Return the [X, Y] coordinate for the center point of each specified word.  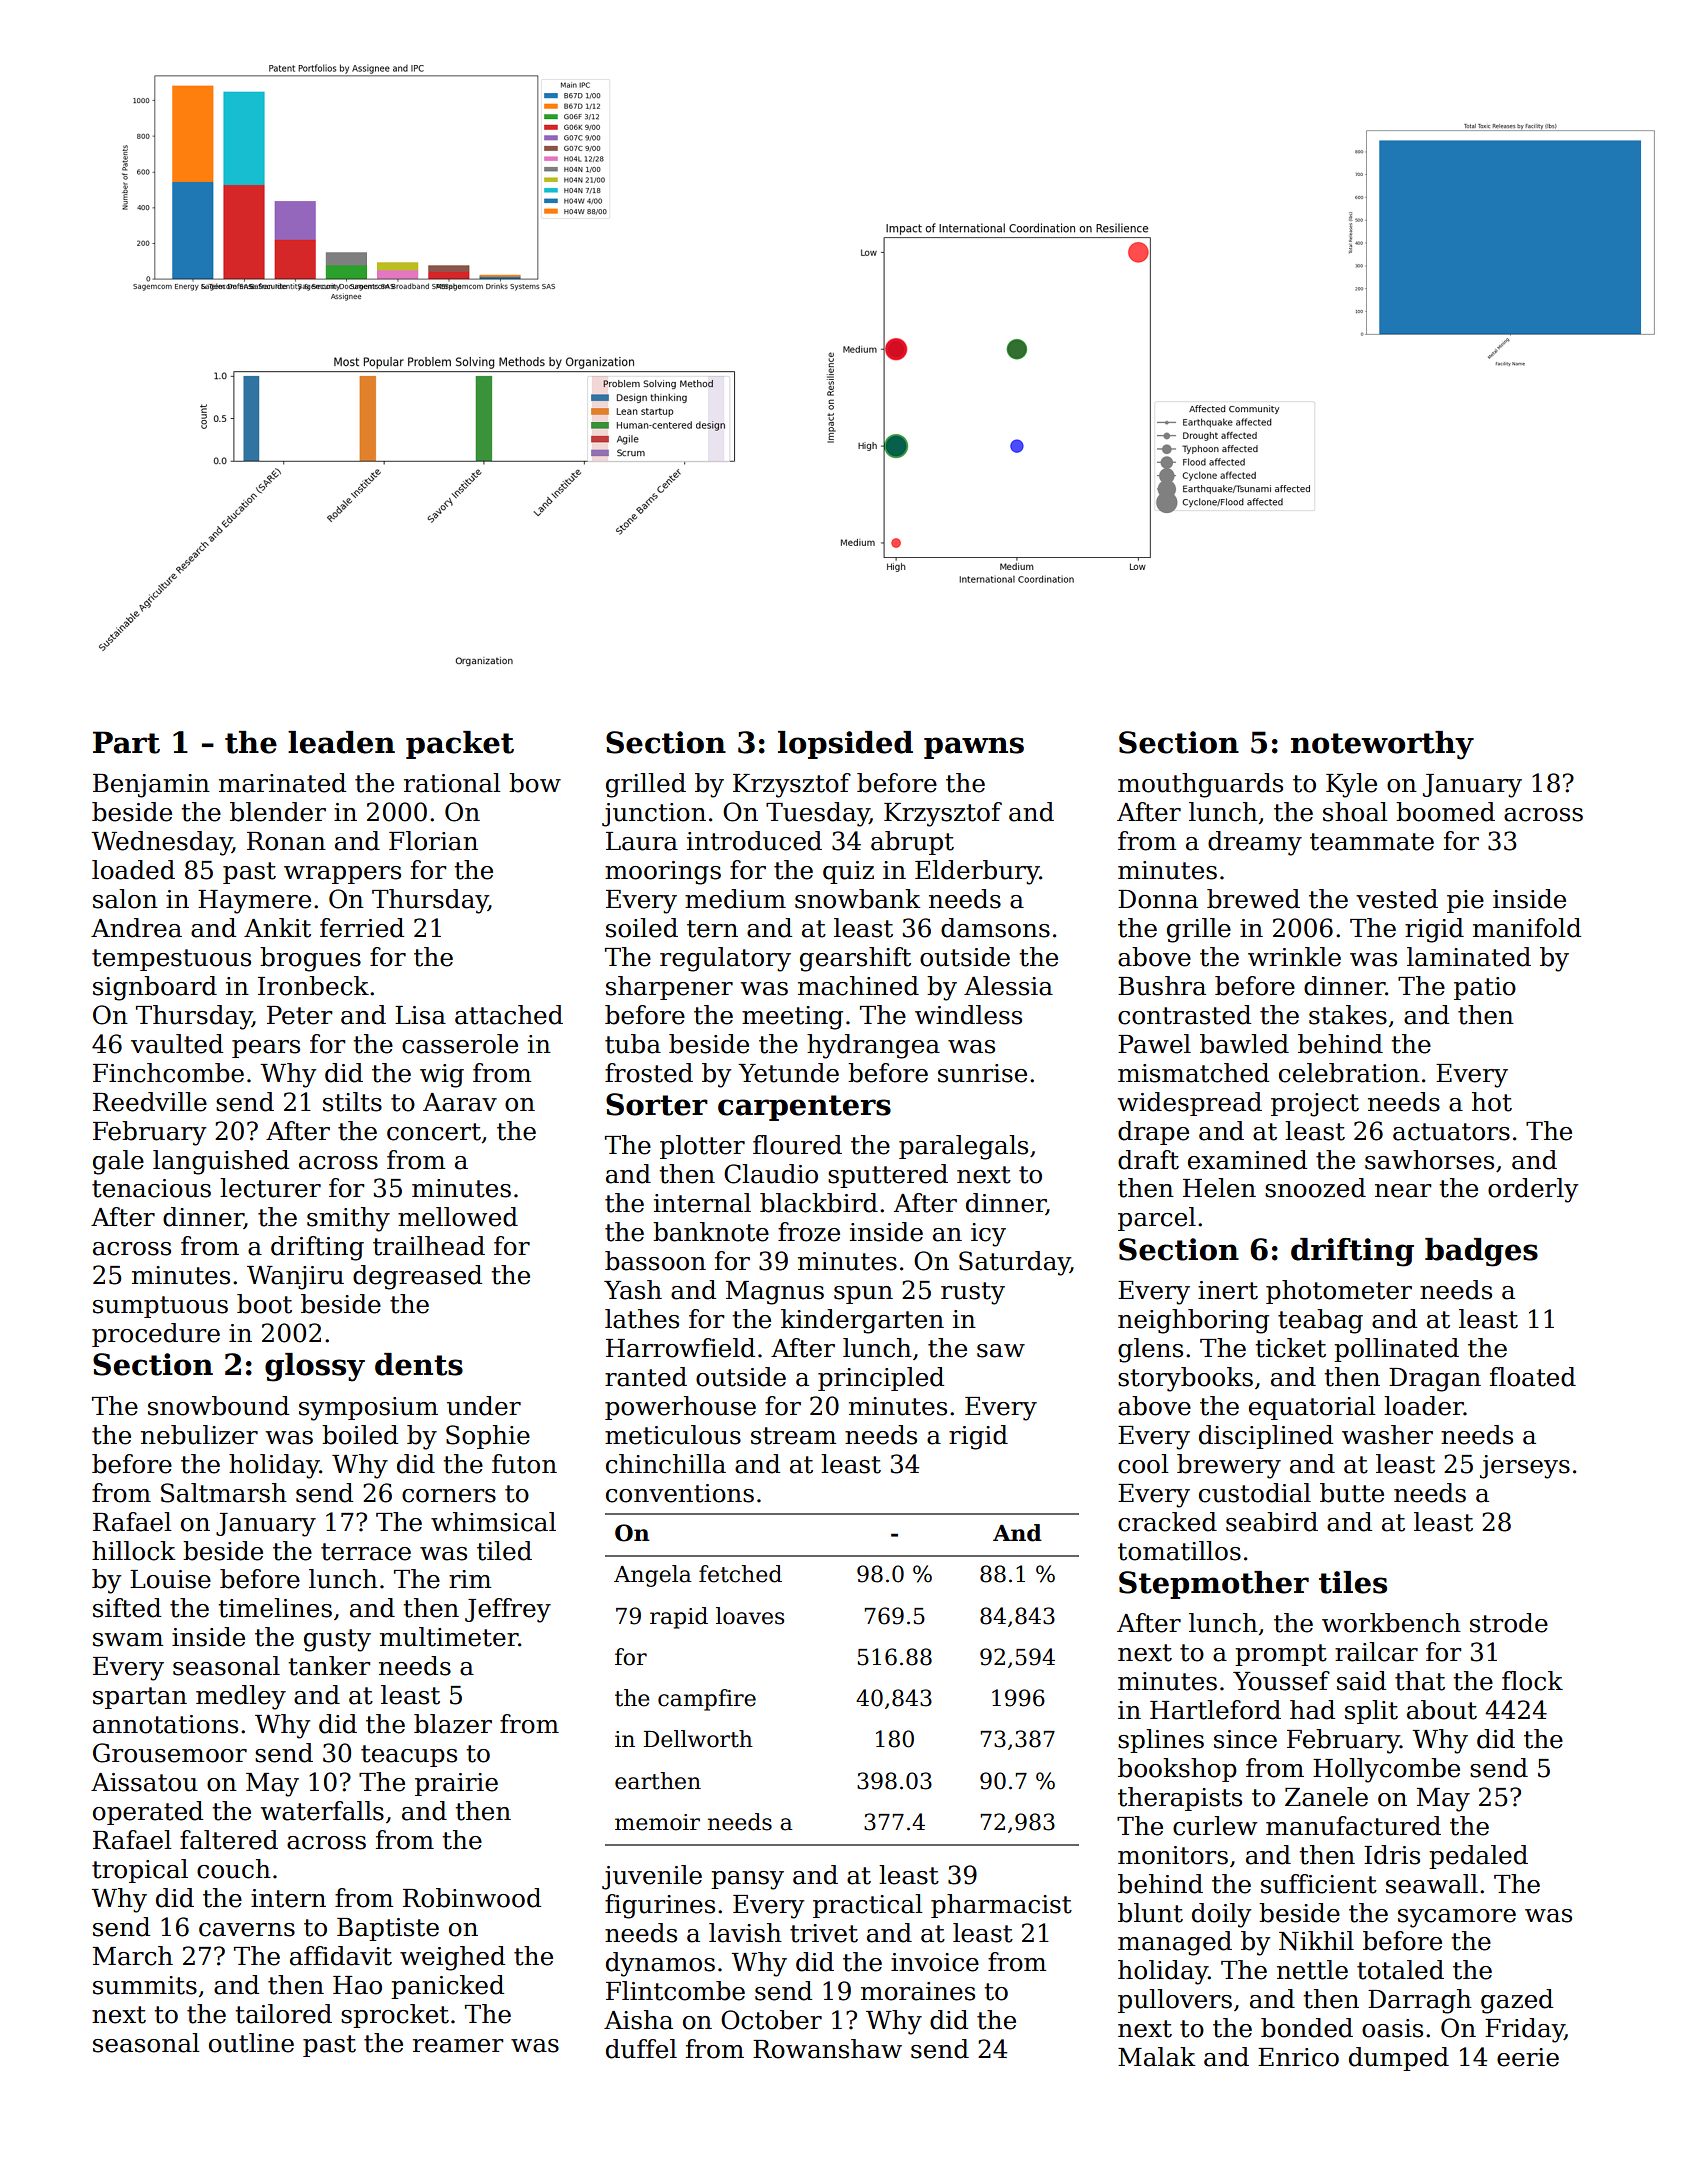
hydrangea [873, 1046]
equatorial [1312, 1408]
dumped [1399, 2059]
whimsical [493, 1522]
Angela [653, 1576]
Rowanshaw [827, 2049]
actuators [1451, 1132]
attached [509, 1015]
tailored [283, 2014]
